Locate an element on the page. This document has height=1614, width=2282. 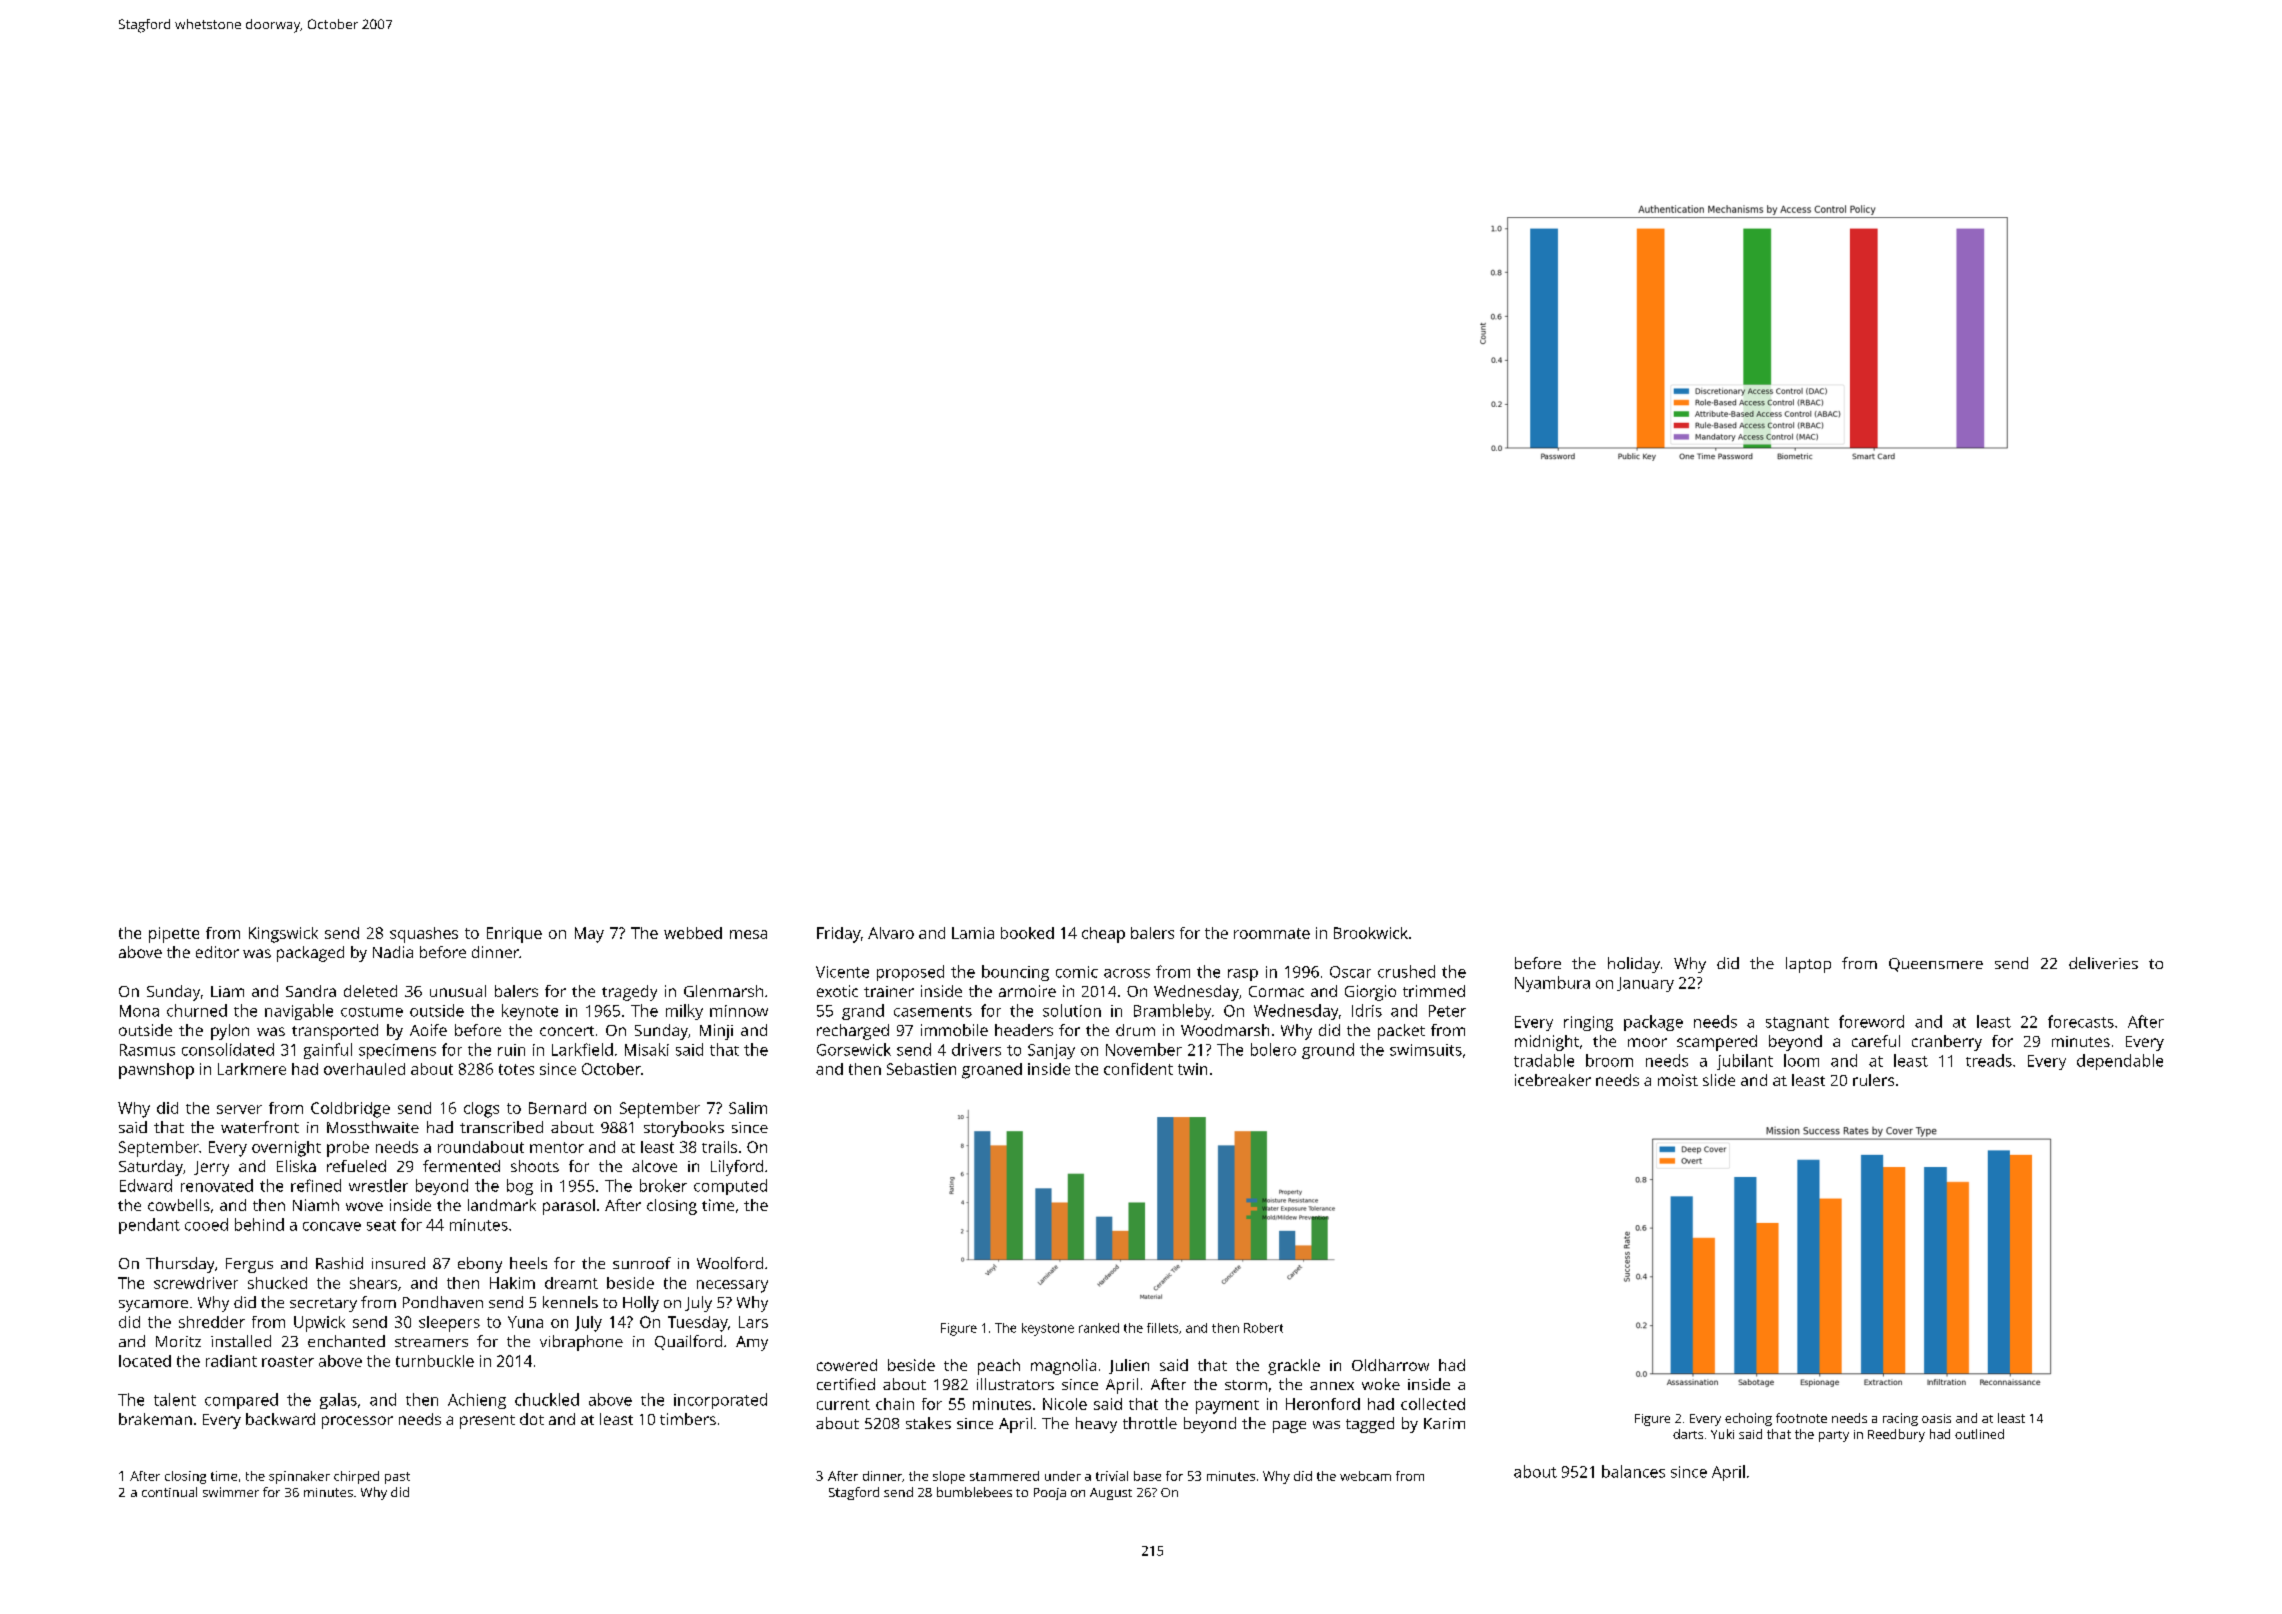
Bernard is located at coordinates (557, 1108).
